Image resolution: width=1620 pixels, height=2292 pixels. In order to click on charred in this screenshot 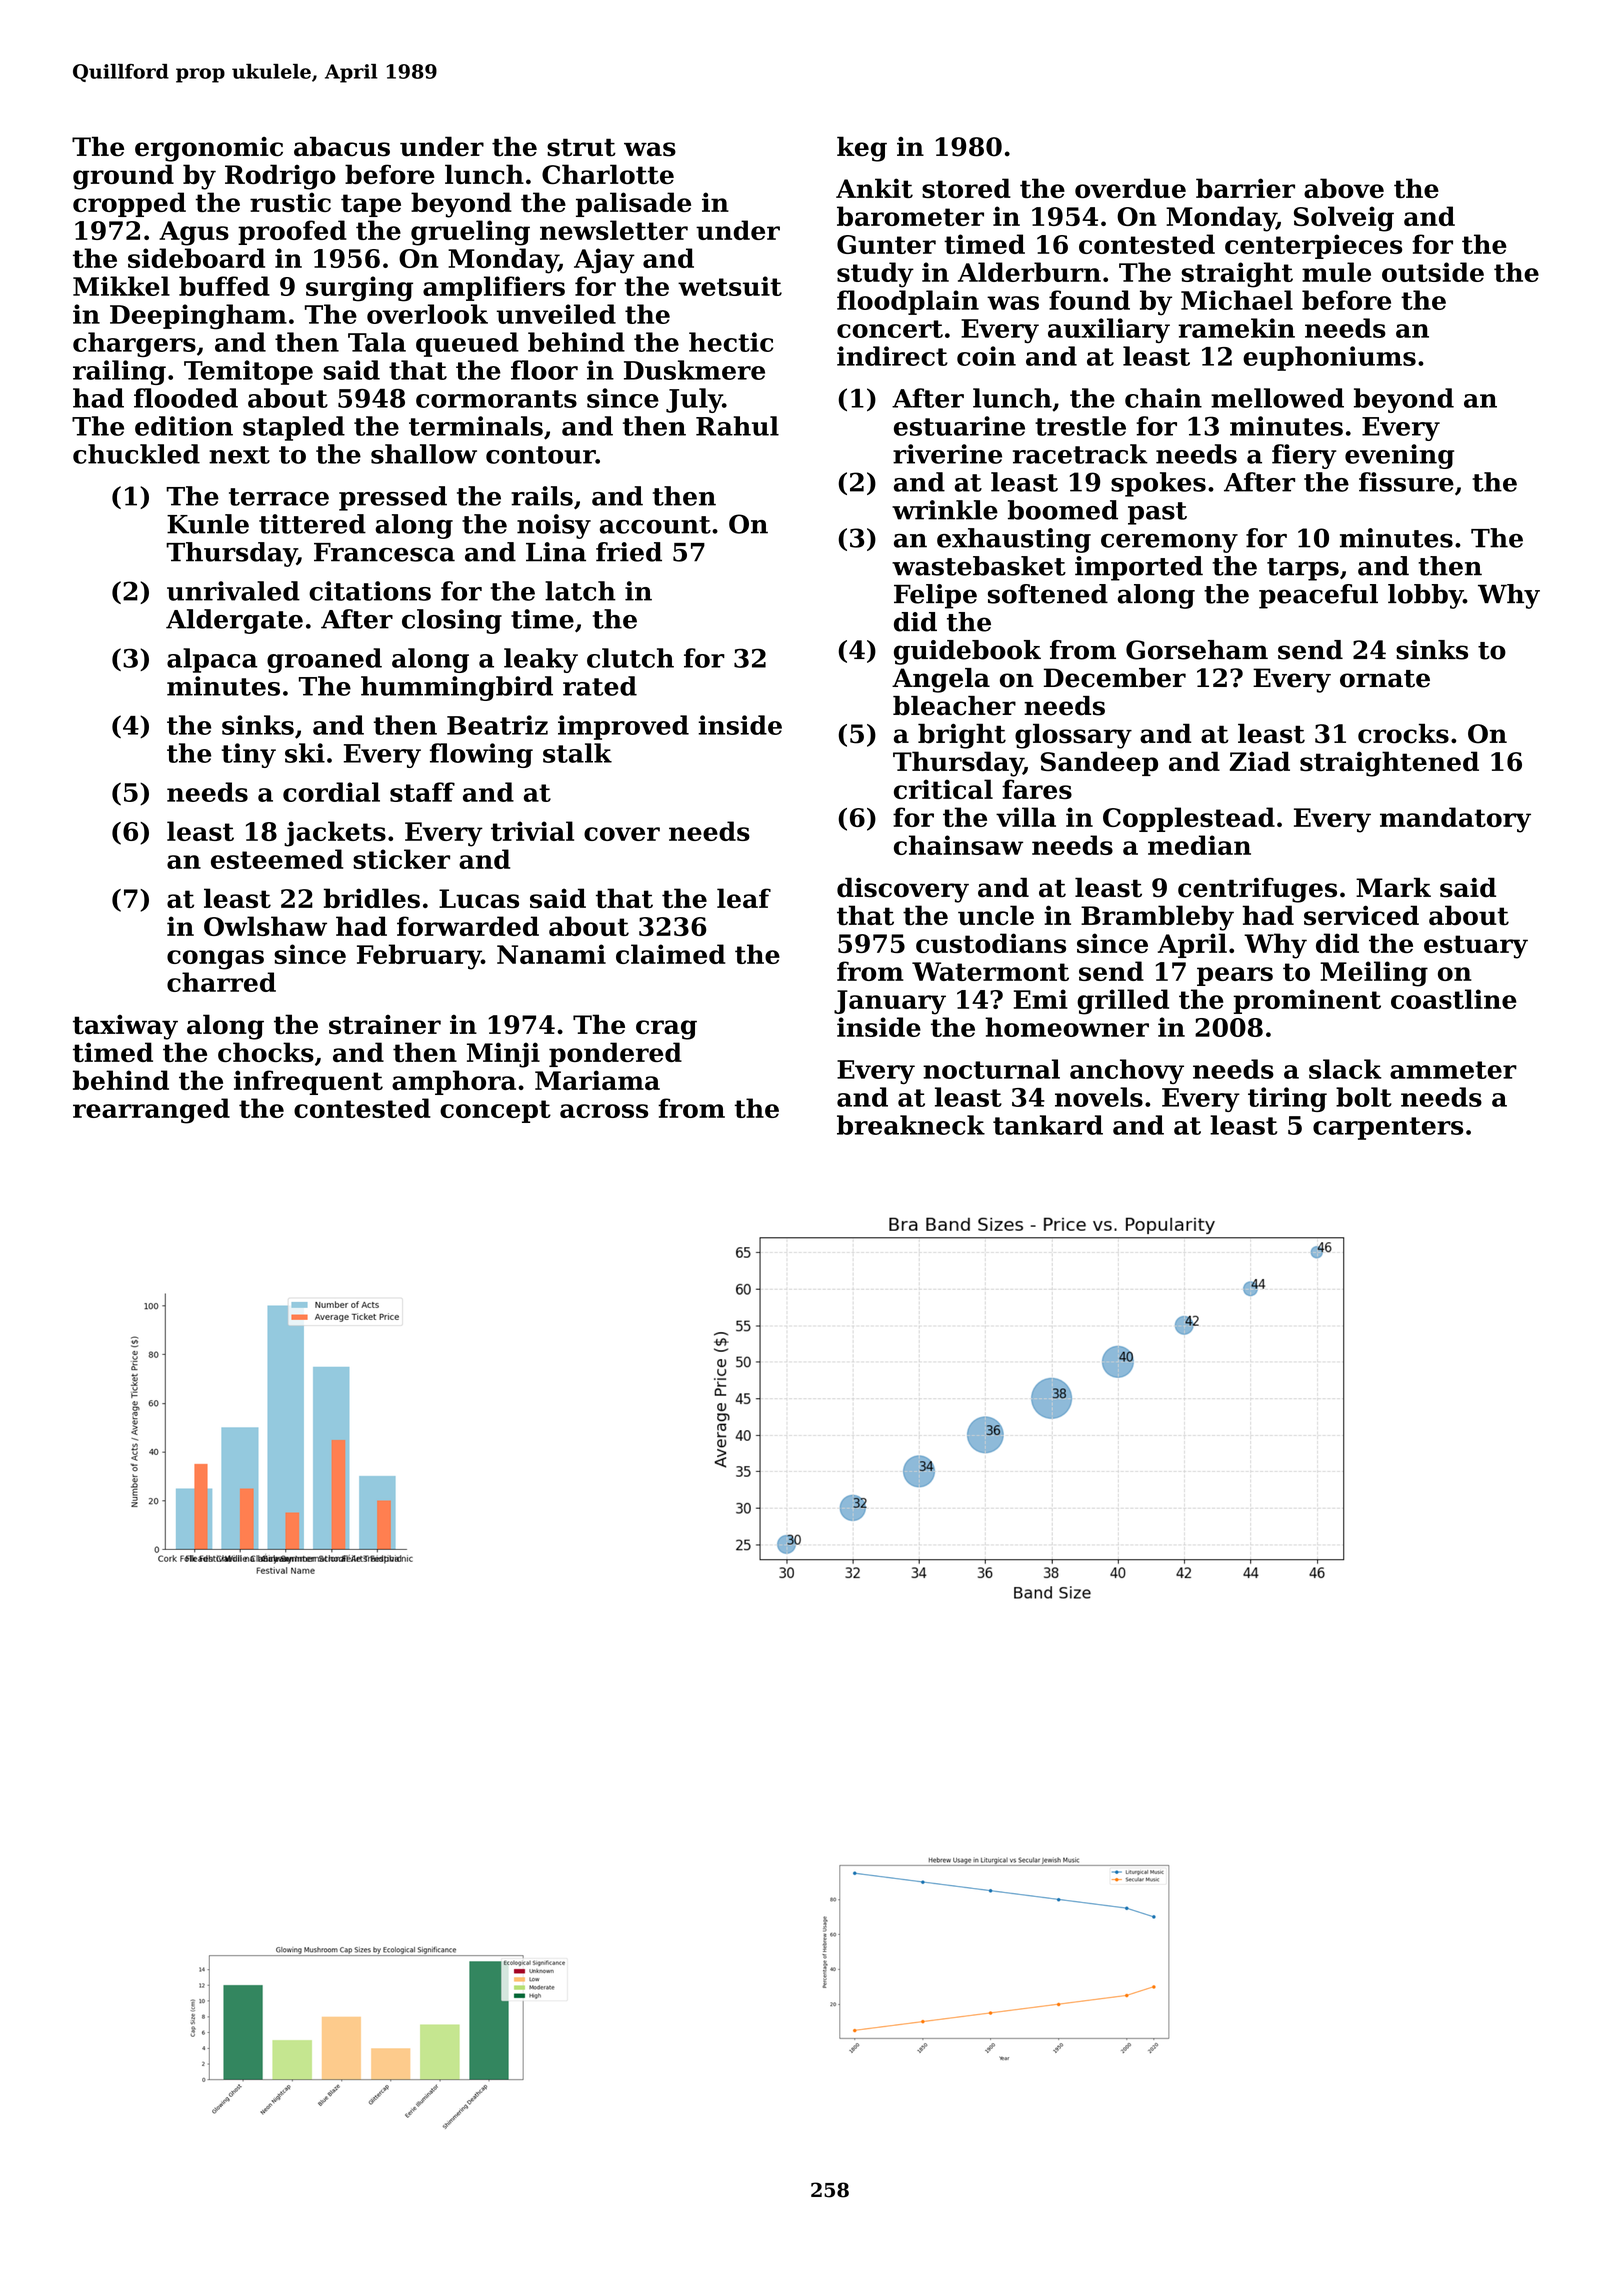, I will do `click(221, 982)`.
